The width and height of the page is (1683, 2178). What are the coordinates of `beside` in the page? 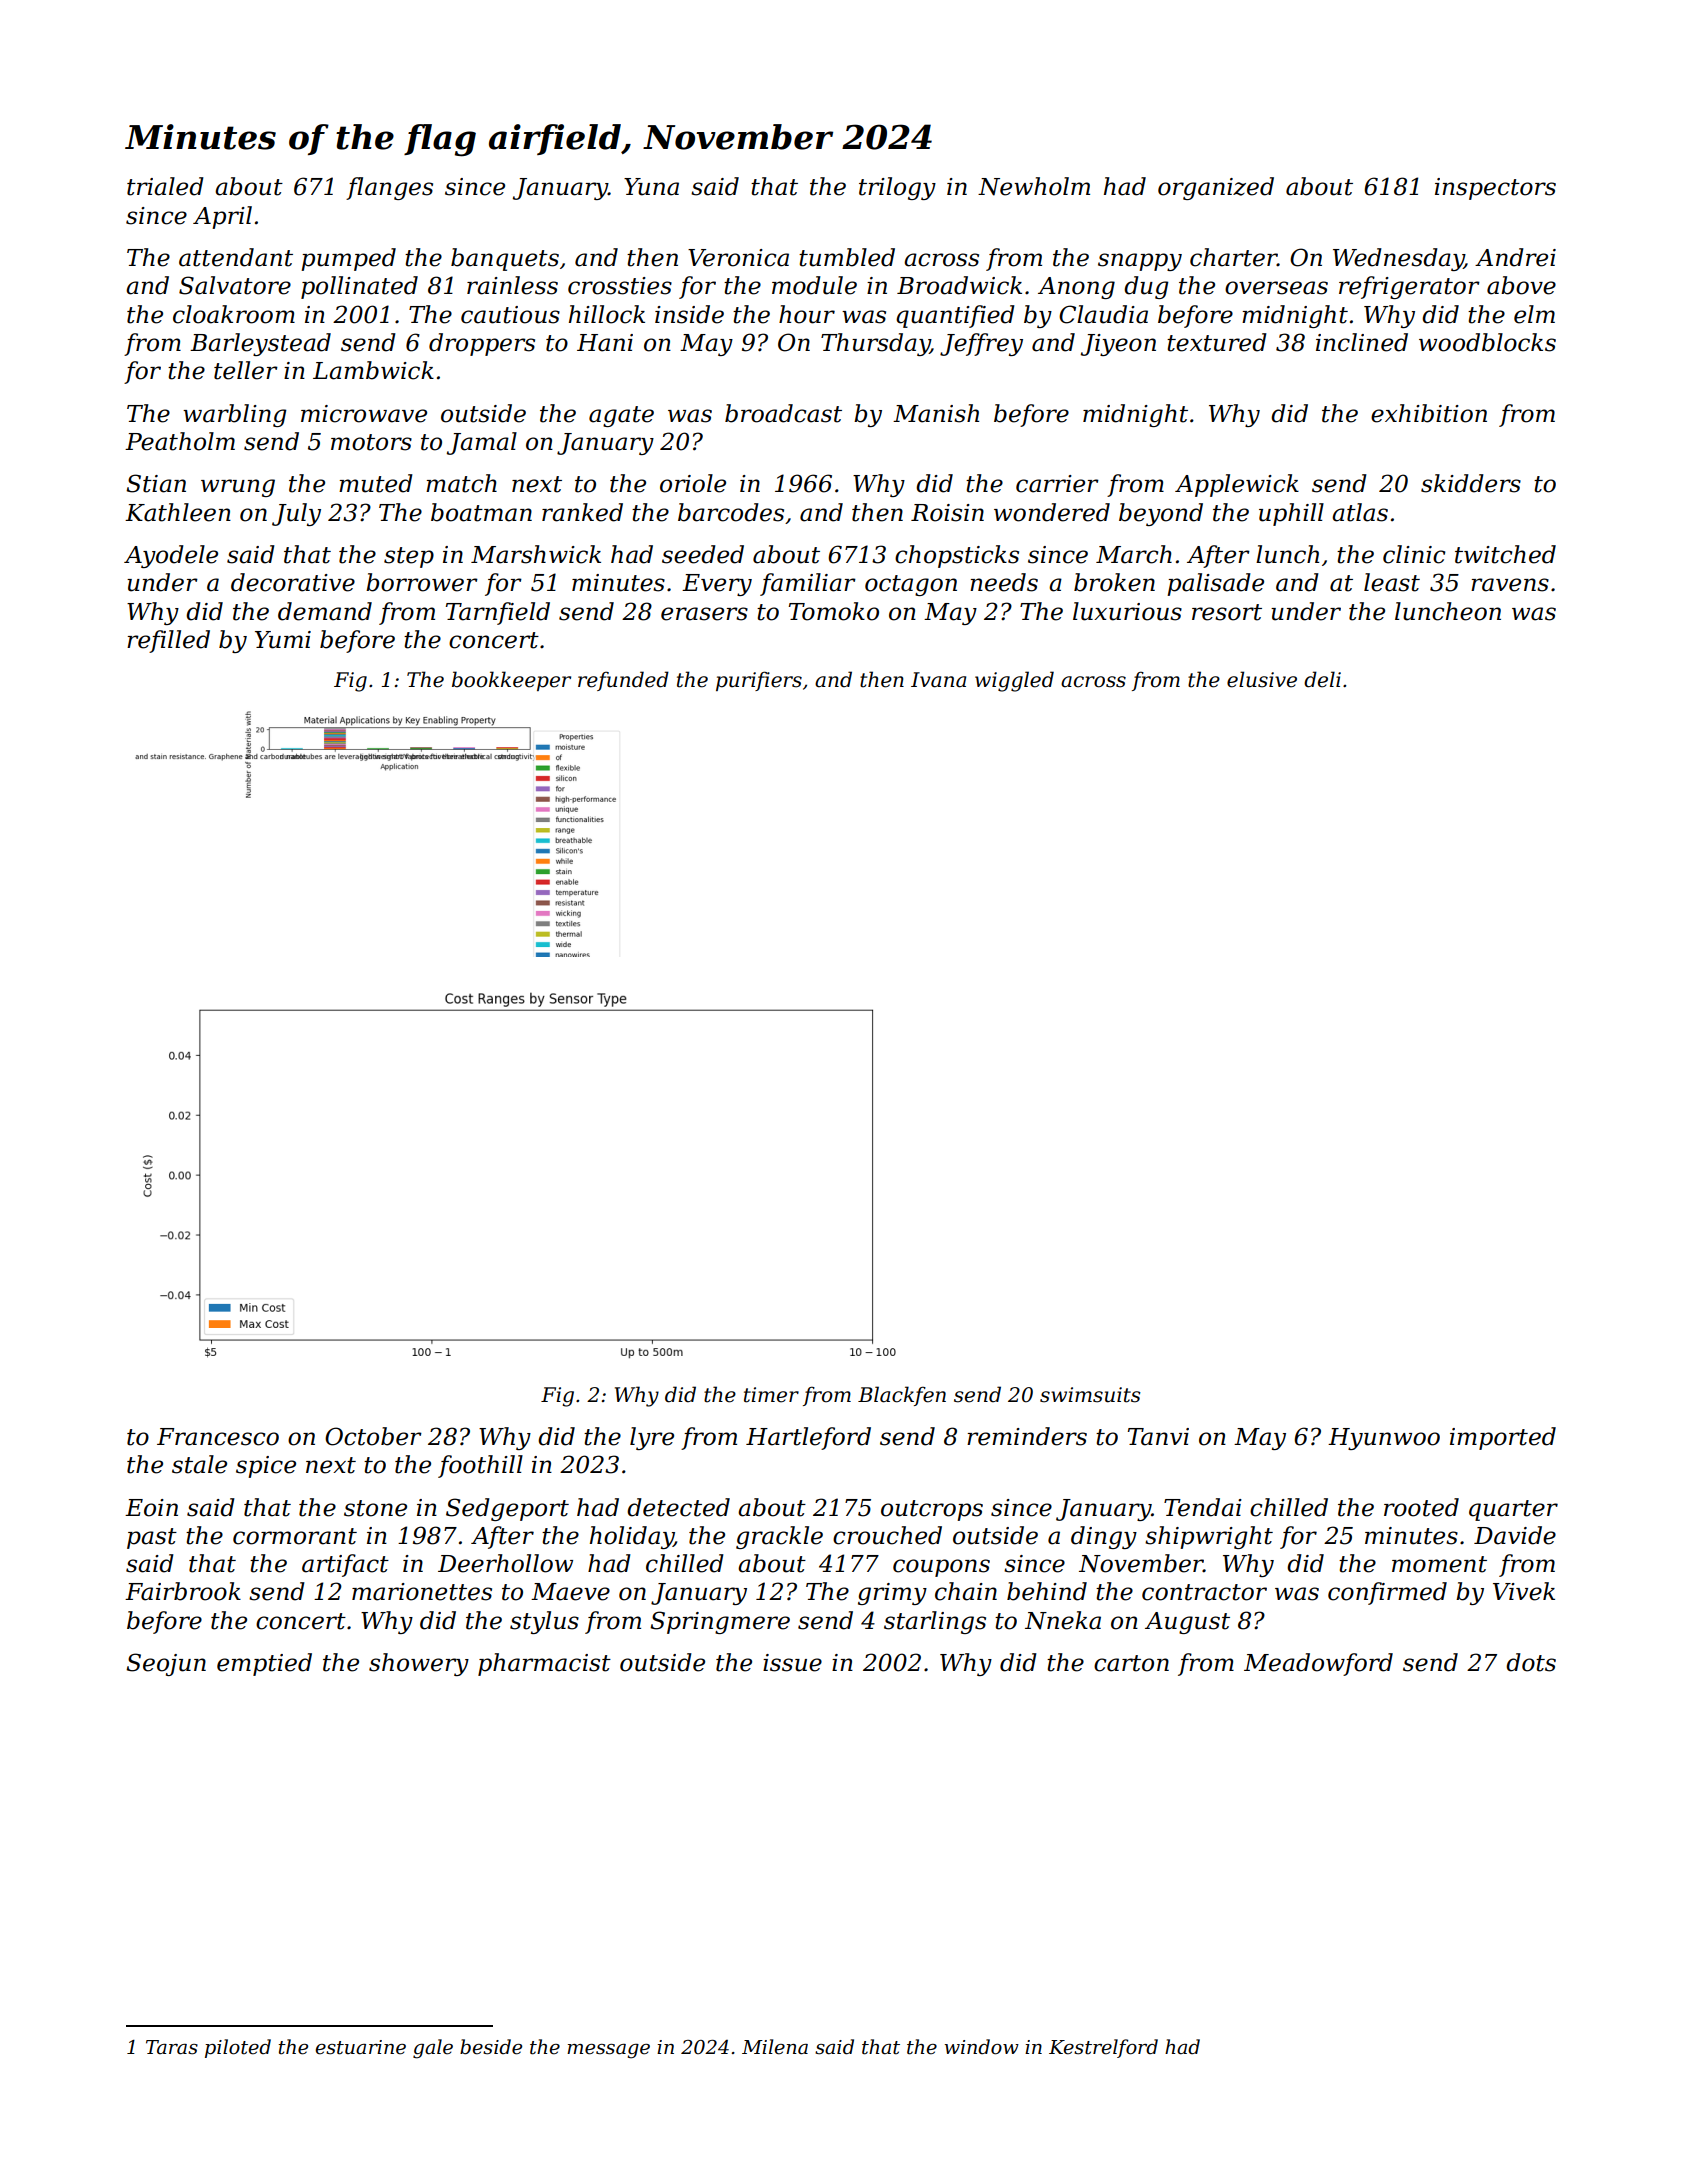 It's located at (491, 2047).
